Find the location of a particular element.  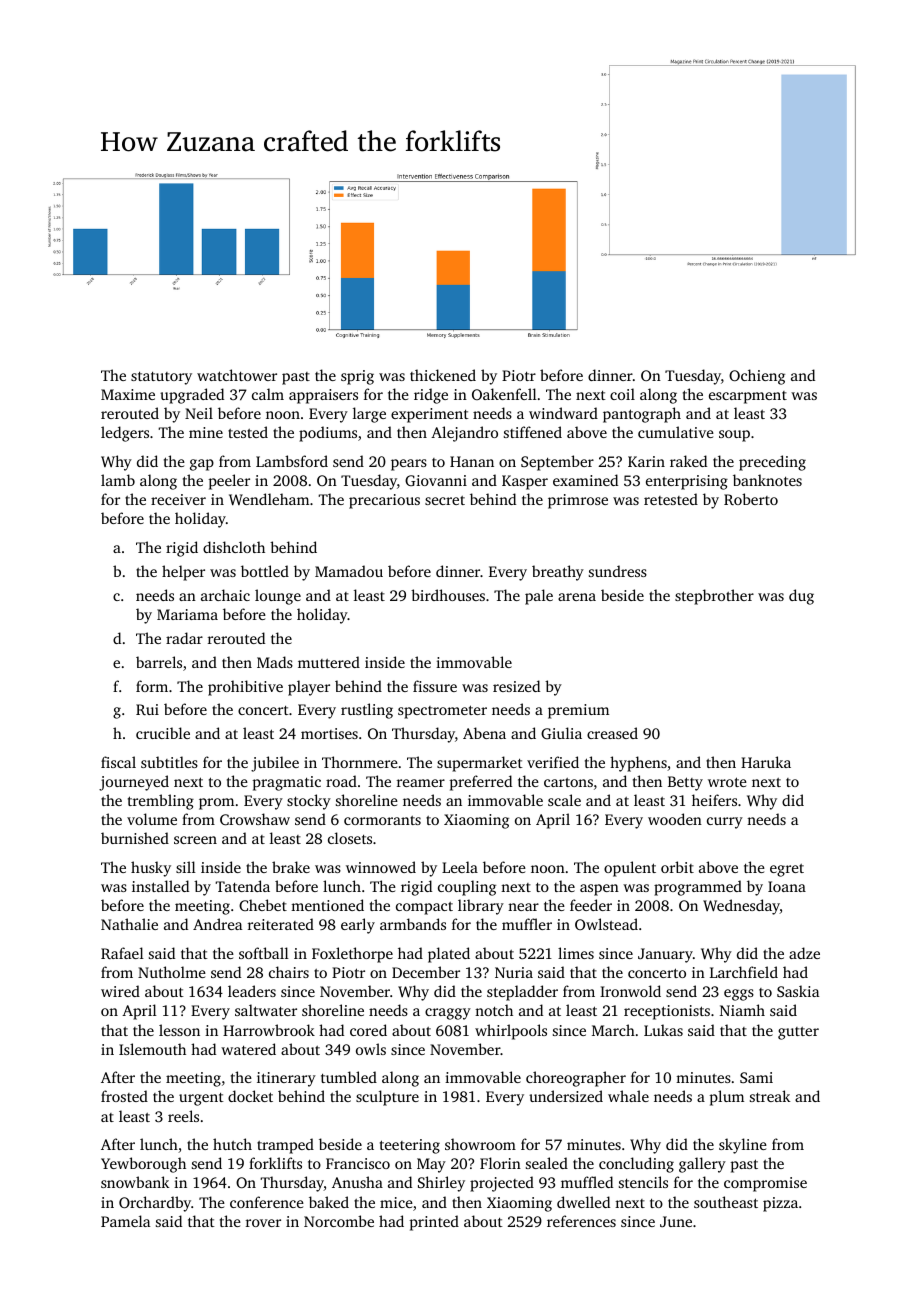

husky is located at coordinates (151, 869).
